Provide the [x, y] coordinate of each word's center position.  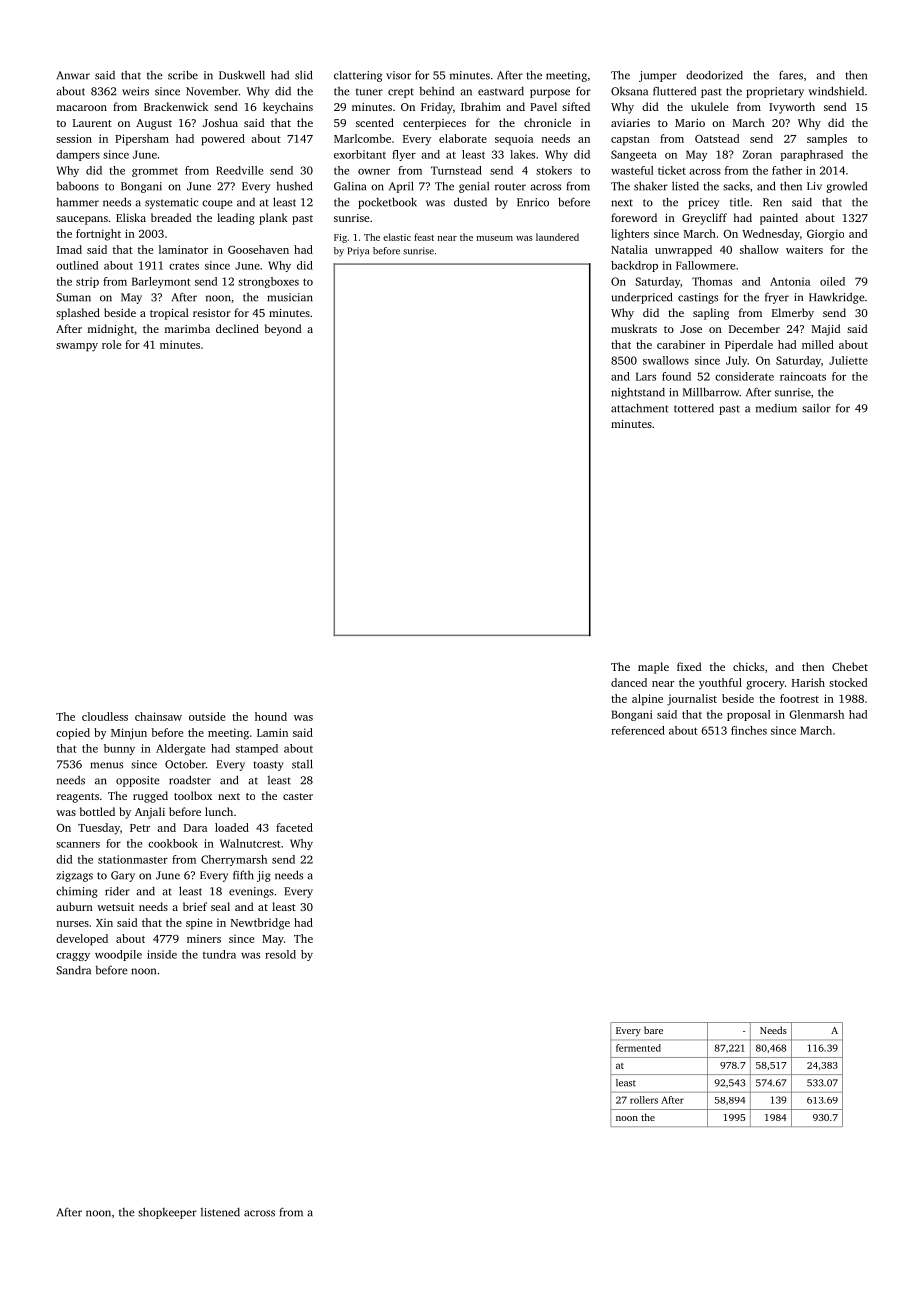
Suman [73, 297]
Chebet [850, 666]
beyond [283, 330]
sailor [816, 408]
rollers [644, 1100]
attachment [639, 408]
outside [207, 716]
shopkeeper [167, 1213]
